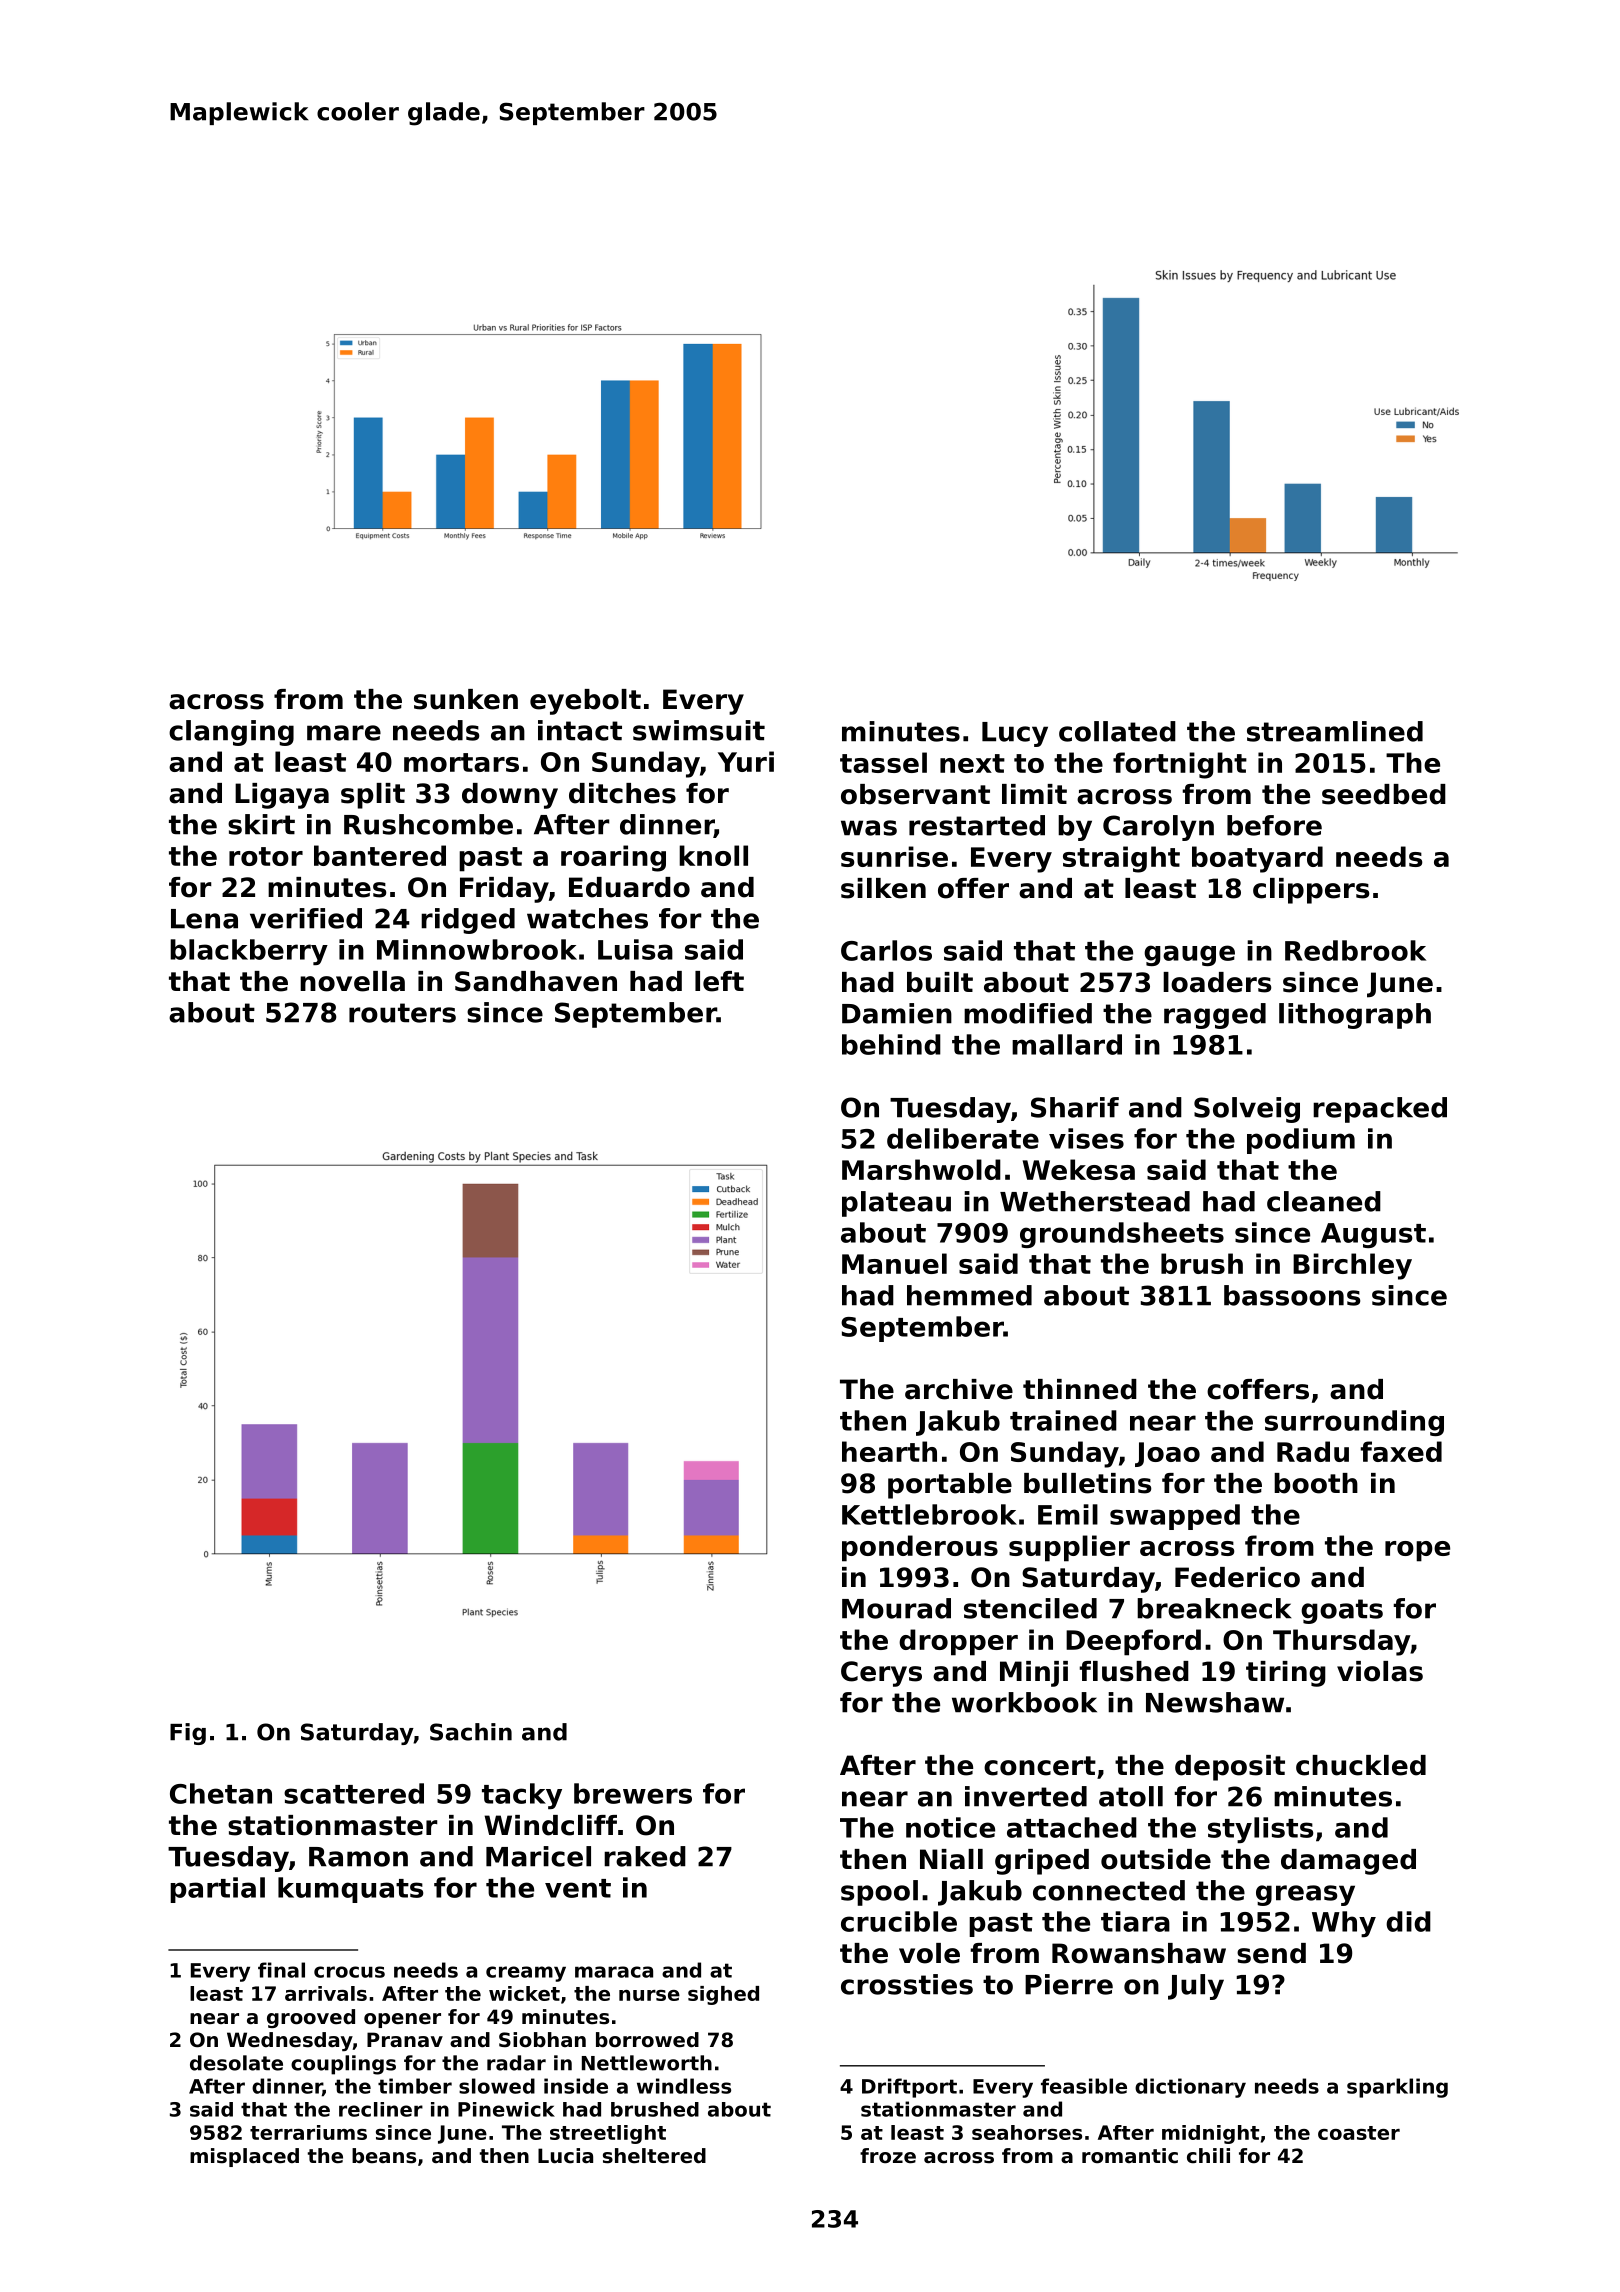  What do you see at coordinates (921, 1169) in the screenshot?
I see `Marshwold` at bounding box center [921, 1169].
